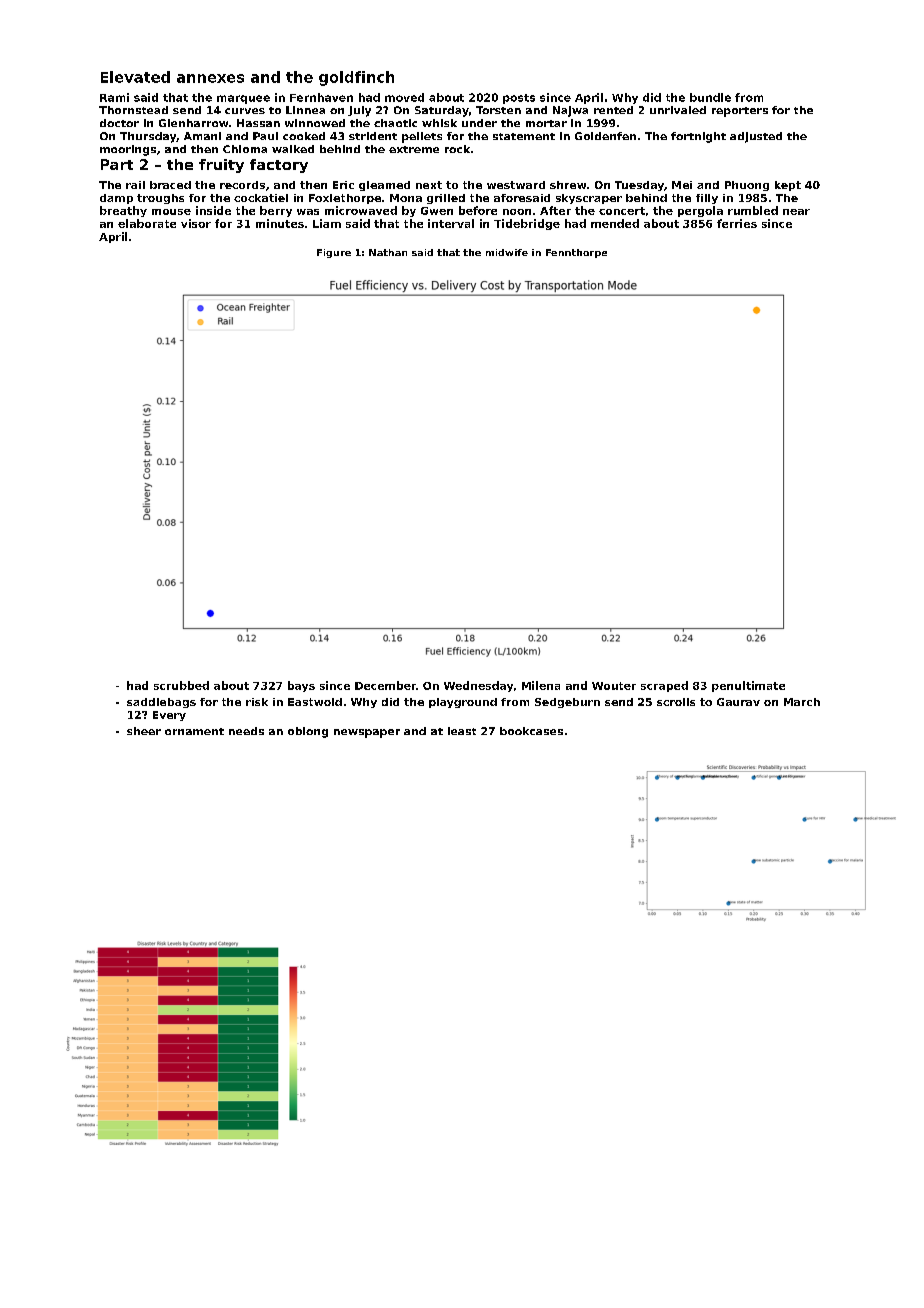 The width and height of the screenshot is (924, 1308). What do you see at coordinates (301, 686) in the screenshot?
I see `bays` at bounding box center [301, 686].
